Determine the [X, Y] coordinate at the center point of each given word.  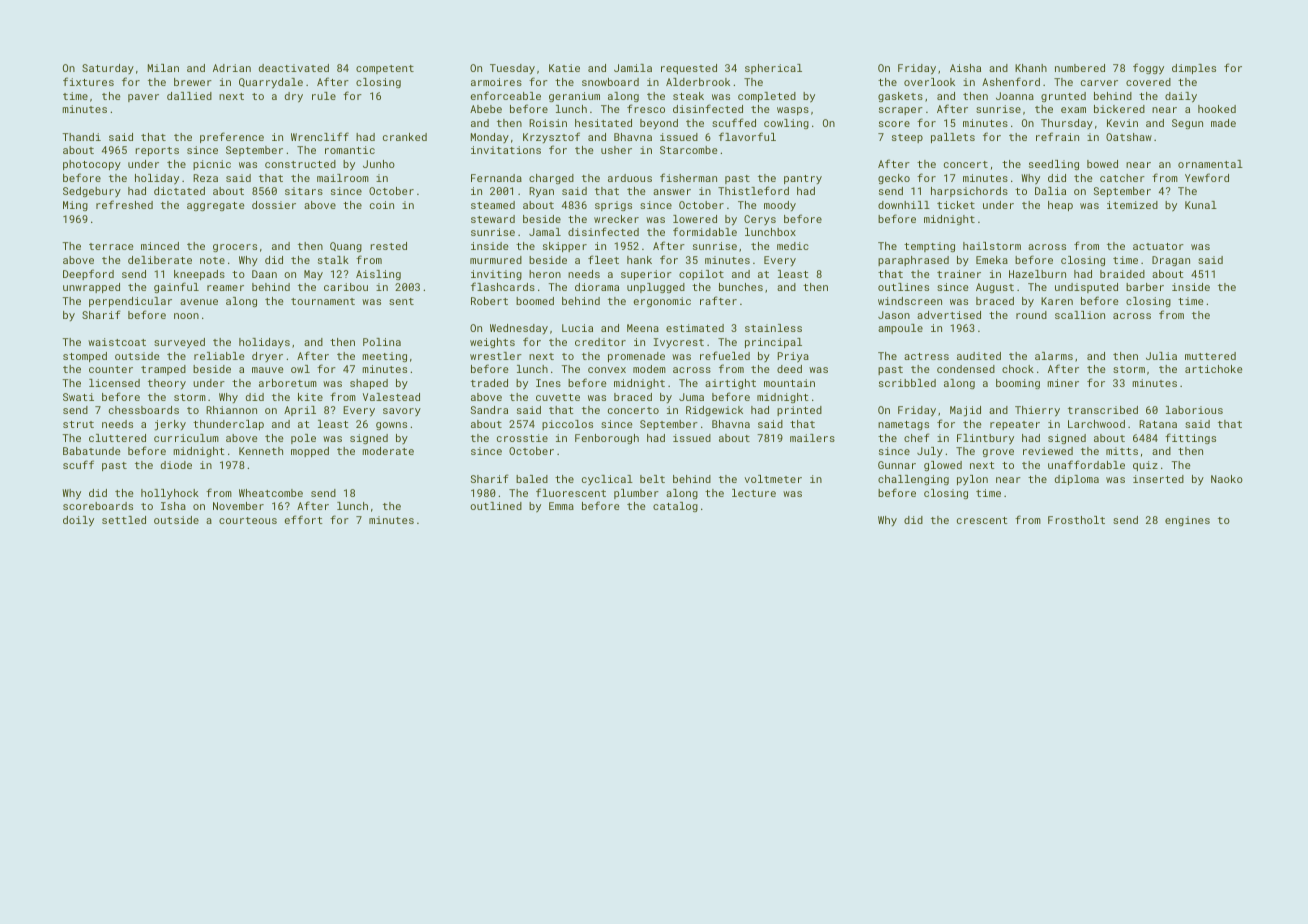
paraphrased [913, 261]
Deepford [88, 274]
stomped [85, 357]
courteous [248, 520]
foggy [1148, 69]
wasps [793, 111]
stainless [773, 328]
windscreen [910, 301]
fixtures [88, 81]
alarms [1054, 356]
